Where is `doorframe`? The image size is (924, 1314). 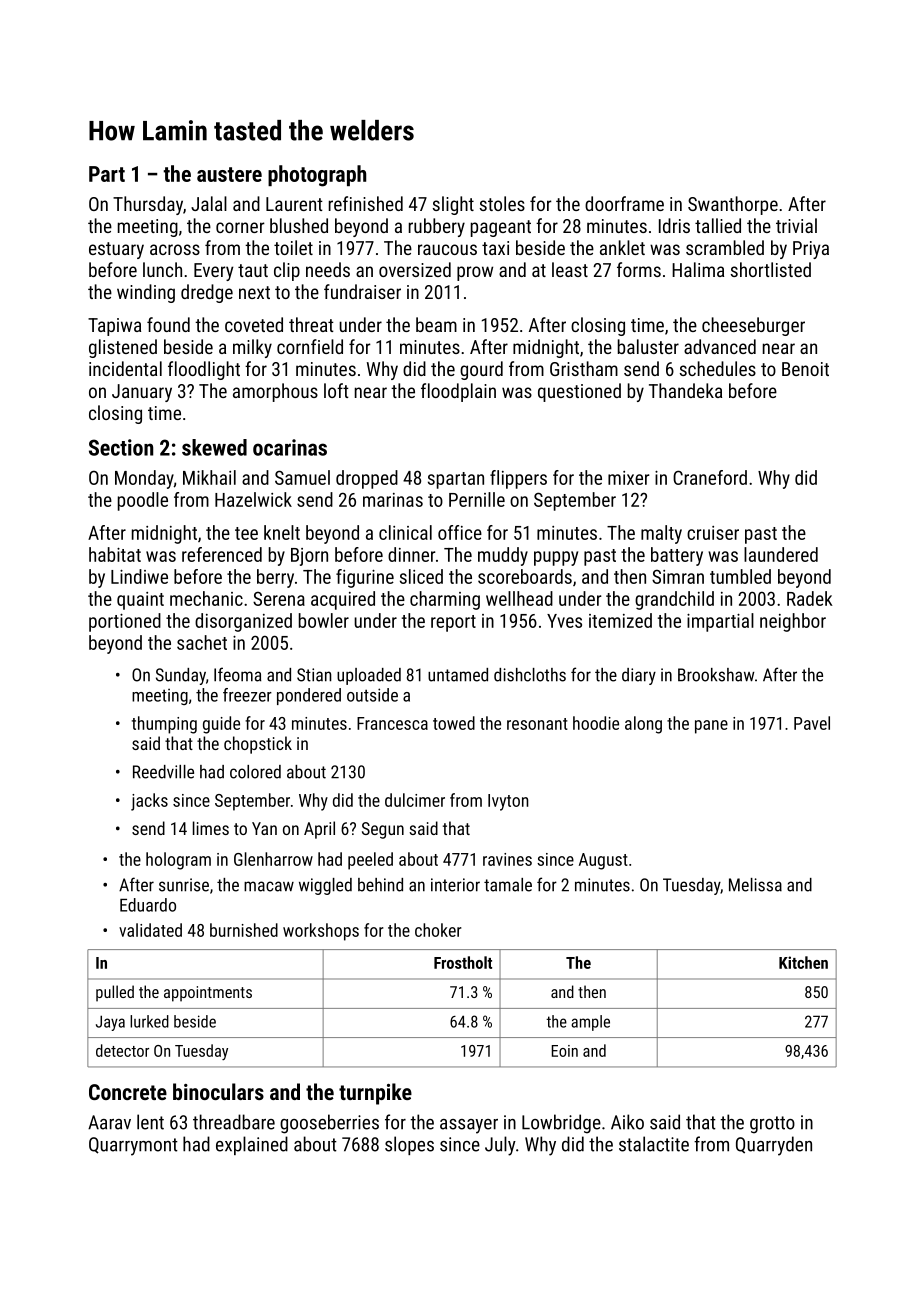 doorframe is located at coordinates (624, 203).
